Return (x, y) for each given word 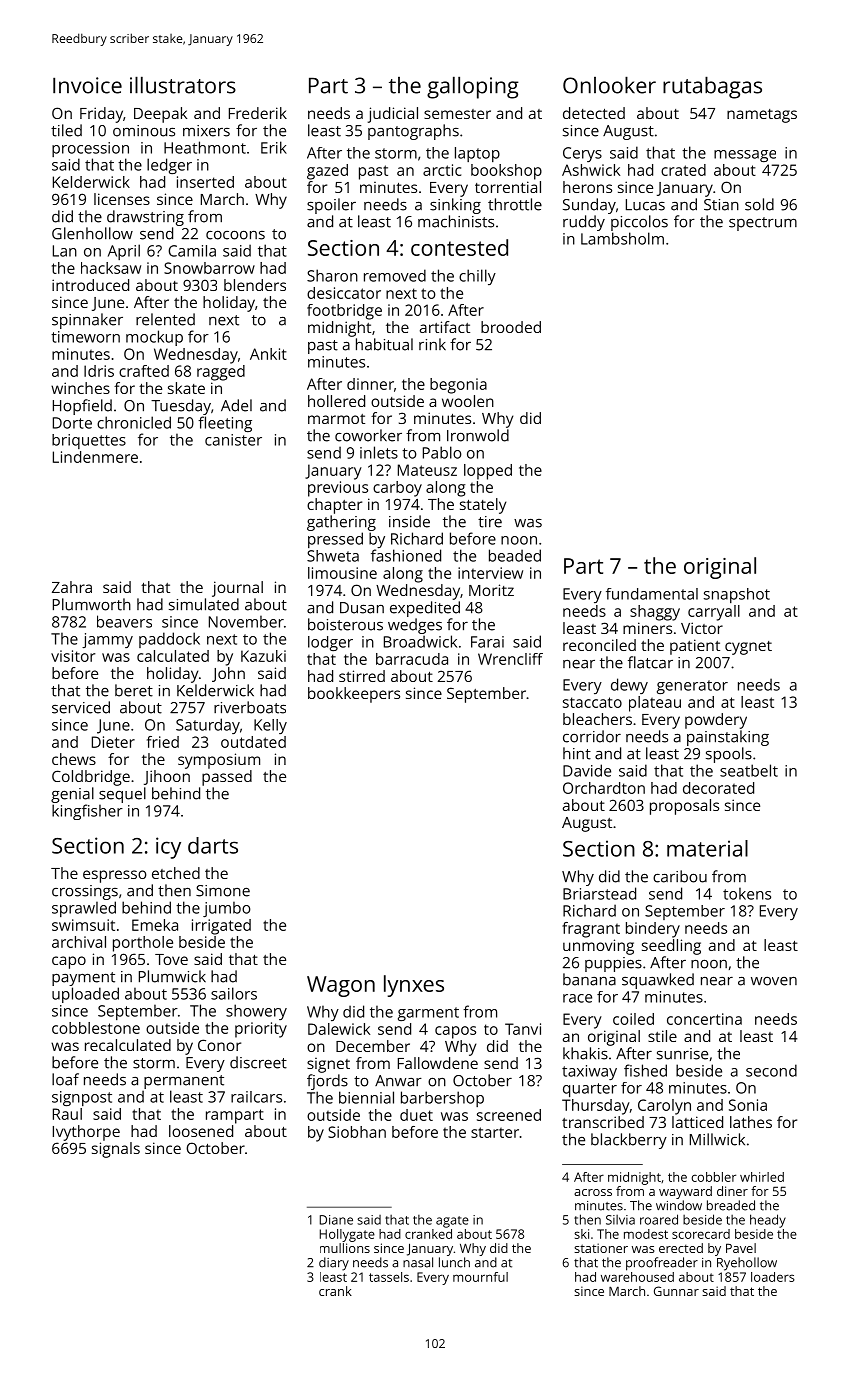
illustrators (183, 85)
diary (334, 1264)
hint (577, 753)
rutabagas (712, 87)
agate (452, 1222)
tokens (747, 893)
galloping (473, 87)
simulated (204, 604)
